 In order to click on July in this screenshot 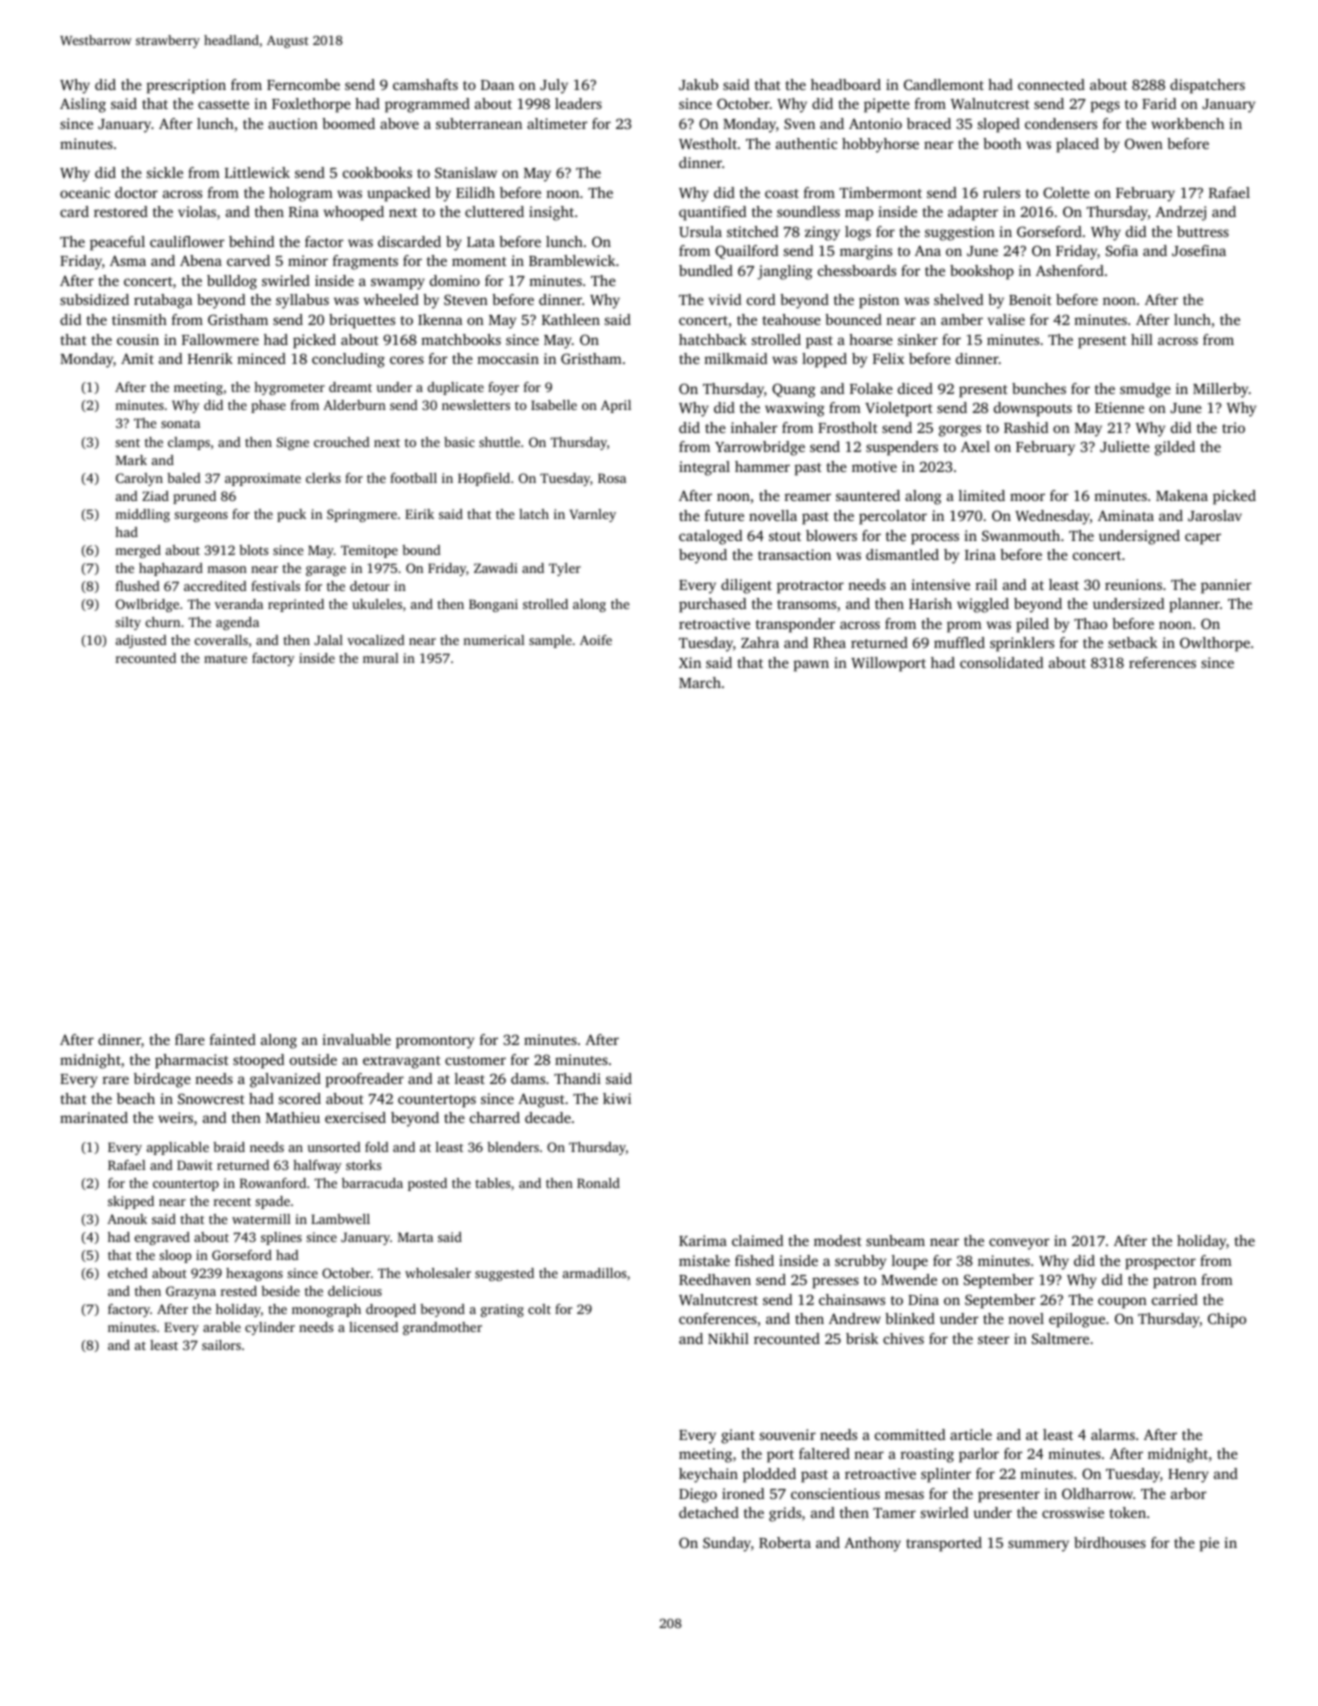, I will do `click(554, 86)`.
